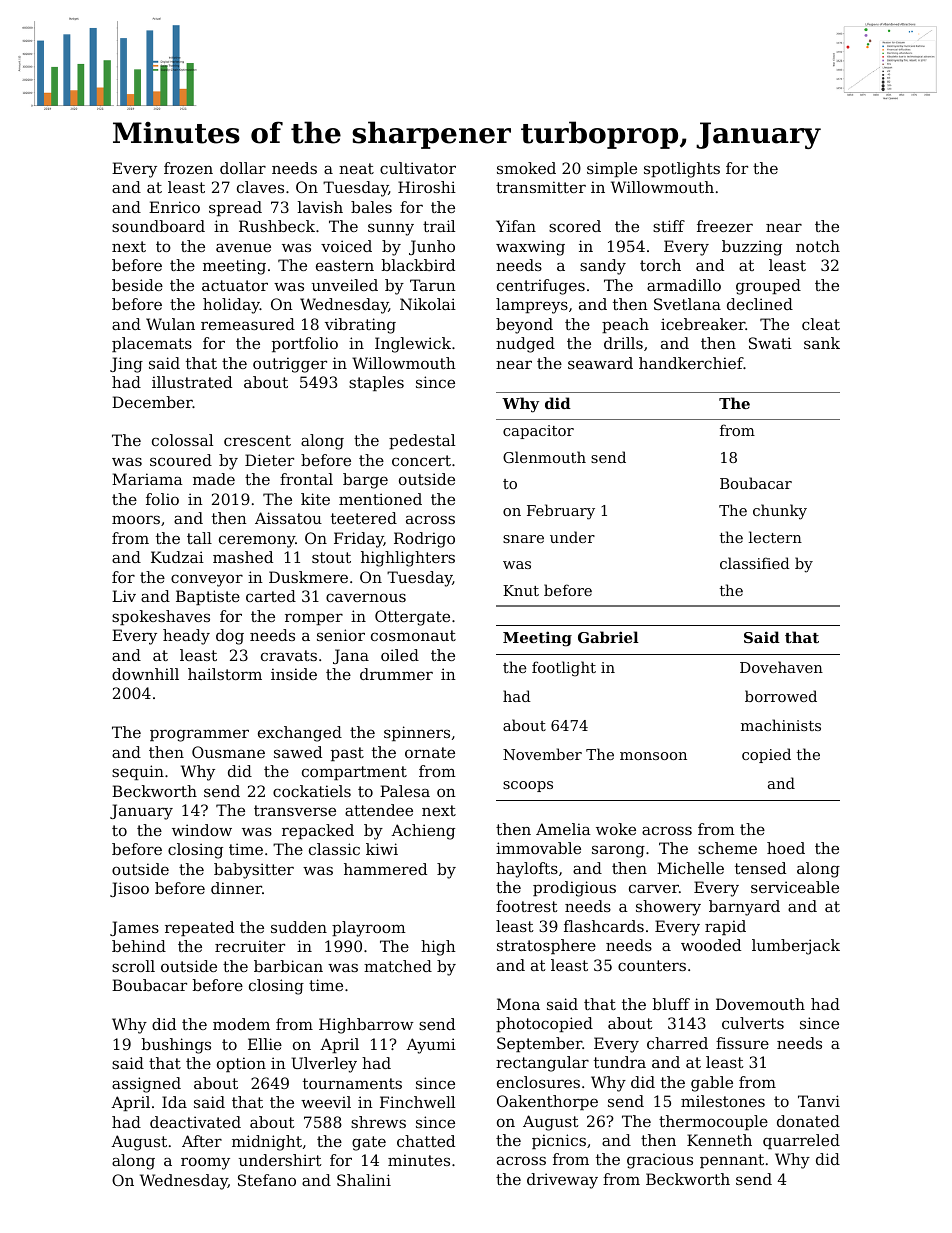  I want to click on driveway, so click(562, 1181).
